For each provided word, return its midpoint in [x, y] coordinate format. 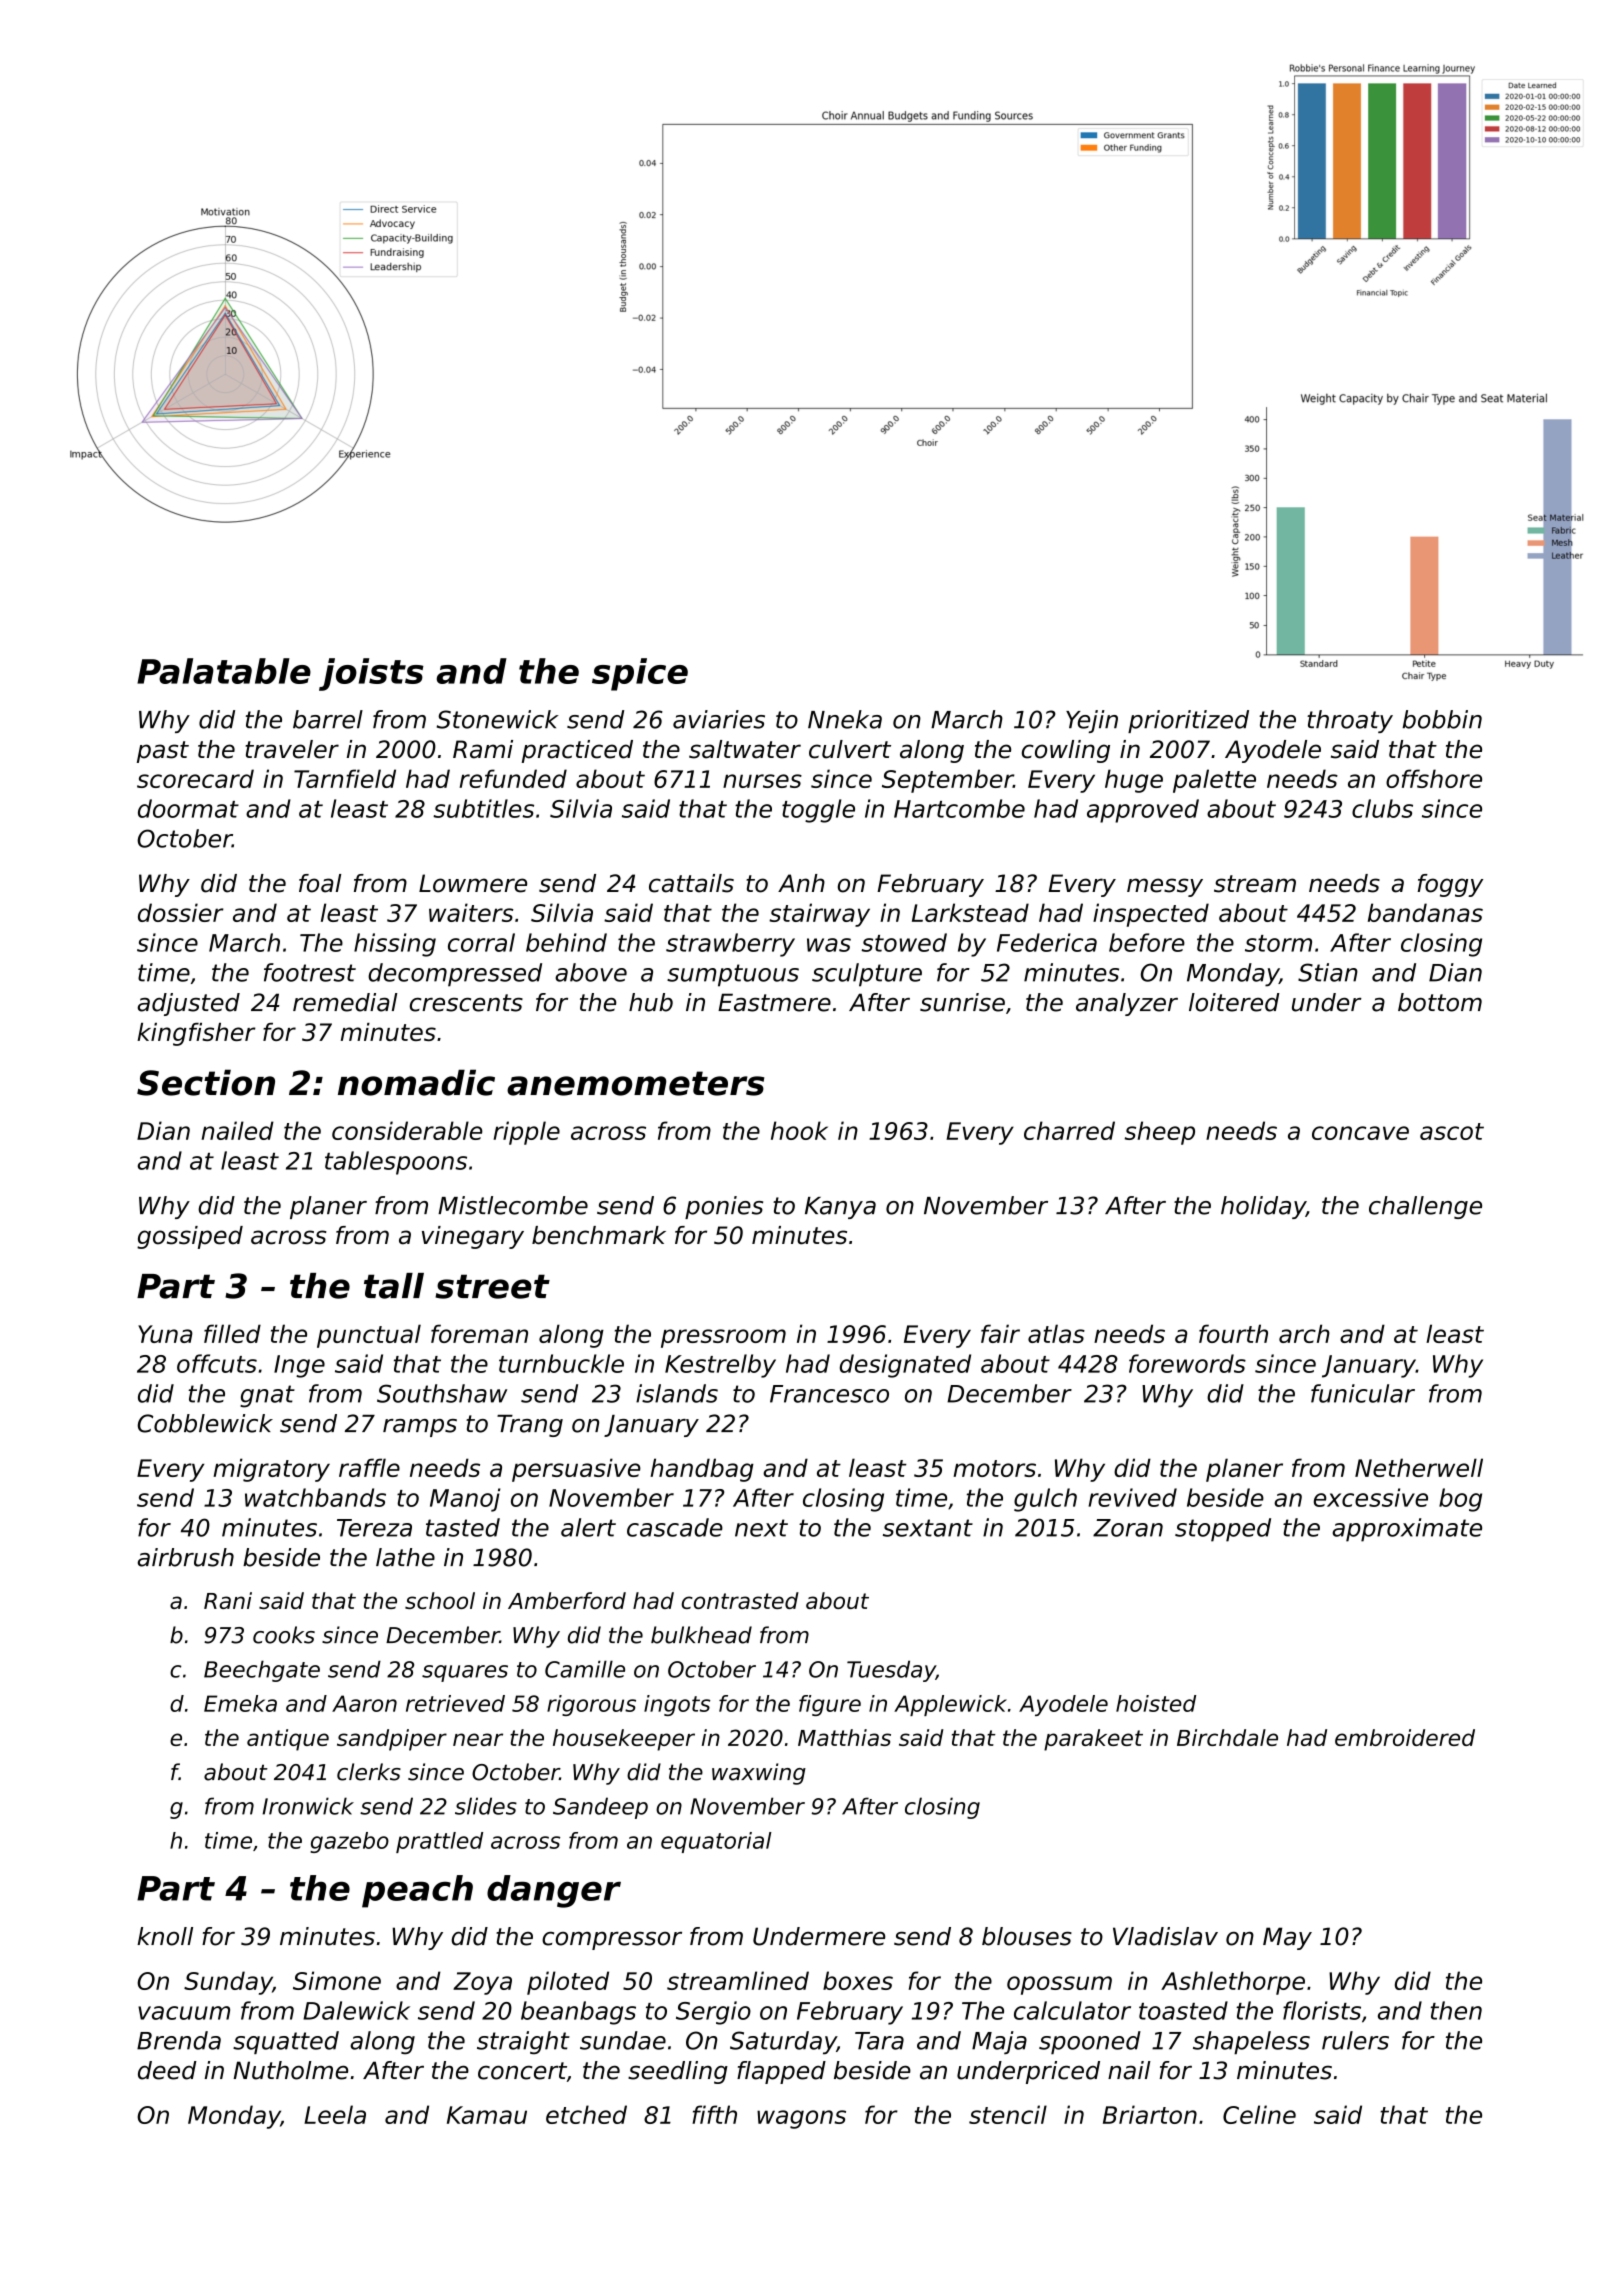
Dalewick [356, 2010]
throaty [1350, 721]
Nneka [845, 719]
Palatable [224, 671]
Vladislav [1165, 1936]
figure [830, 1705]
